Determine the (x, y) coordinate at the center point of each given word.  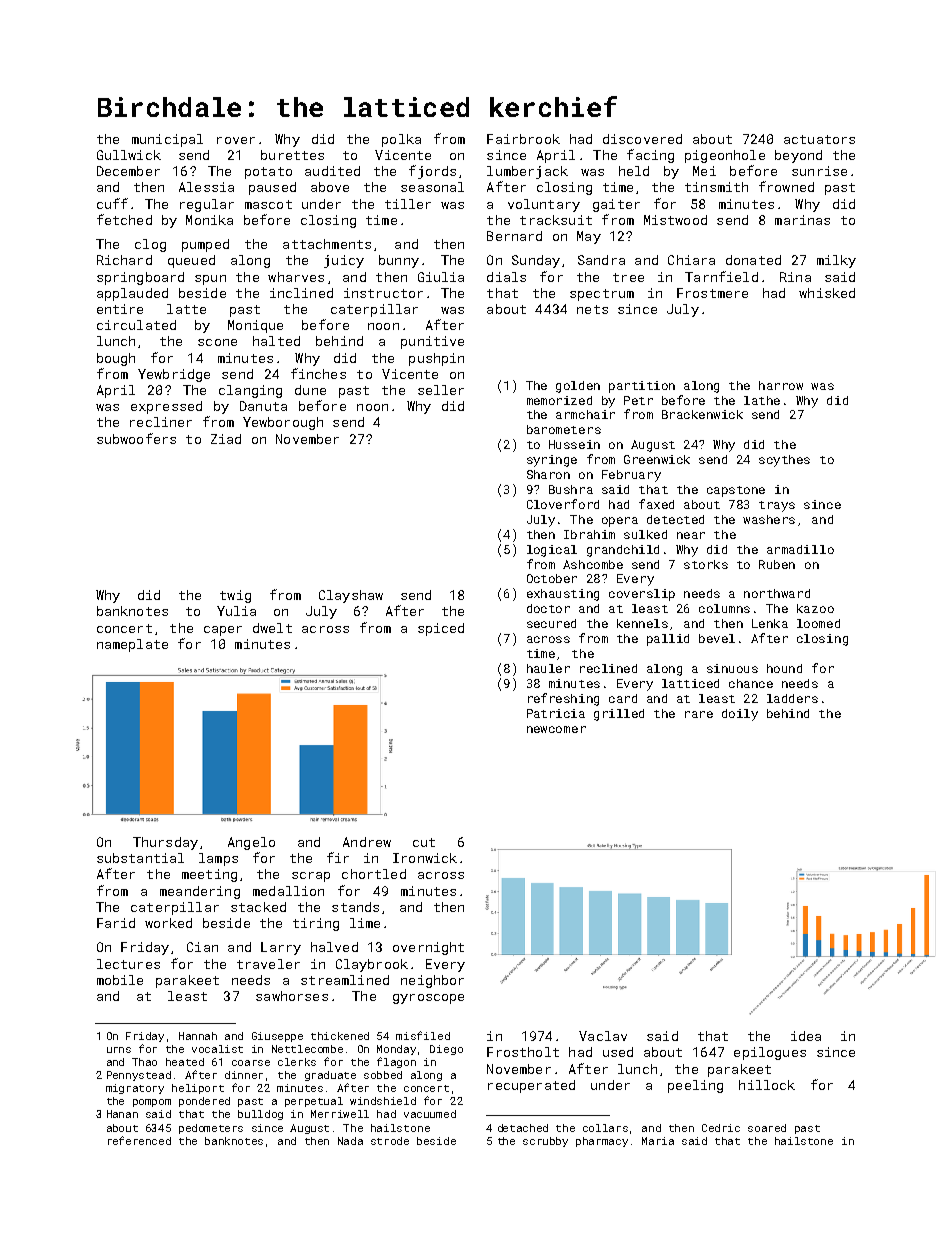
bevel (717, 638)
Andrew (367, 842)
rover (236, 140)
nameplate (132, 645)
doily (740, 715)
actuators (819, 139)
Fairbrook (523, 139)
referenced (139, 1140)
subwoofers (136, 438)
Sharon (548, 474)
